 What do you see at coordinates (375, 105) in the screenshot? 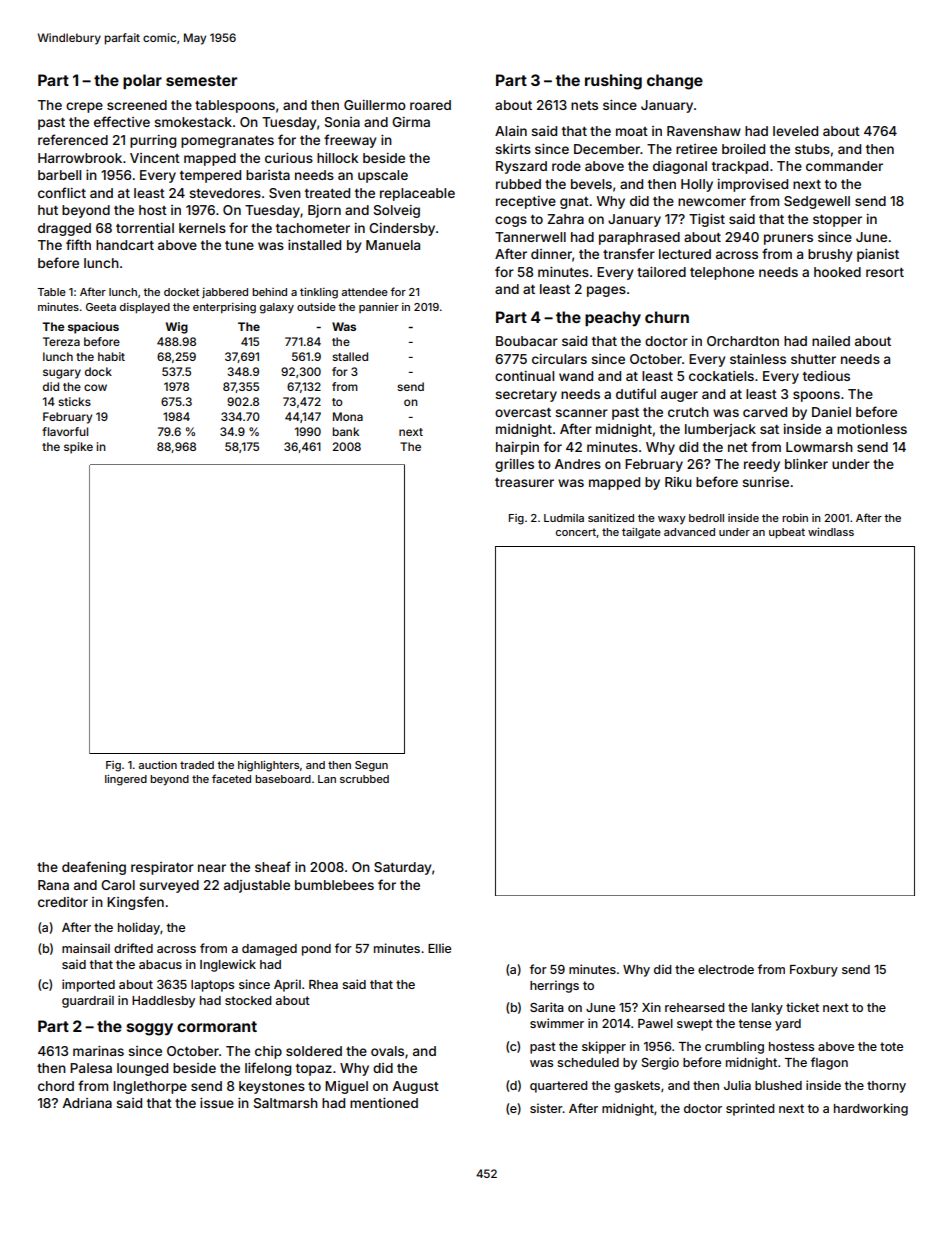
I see `Guillermo` at bounding box center [375, 105].
